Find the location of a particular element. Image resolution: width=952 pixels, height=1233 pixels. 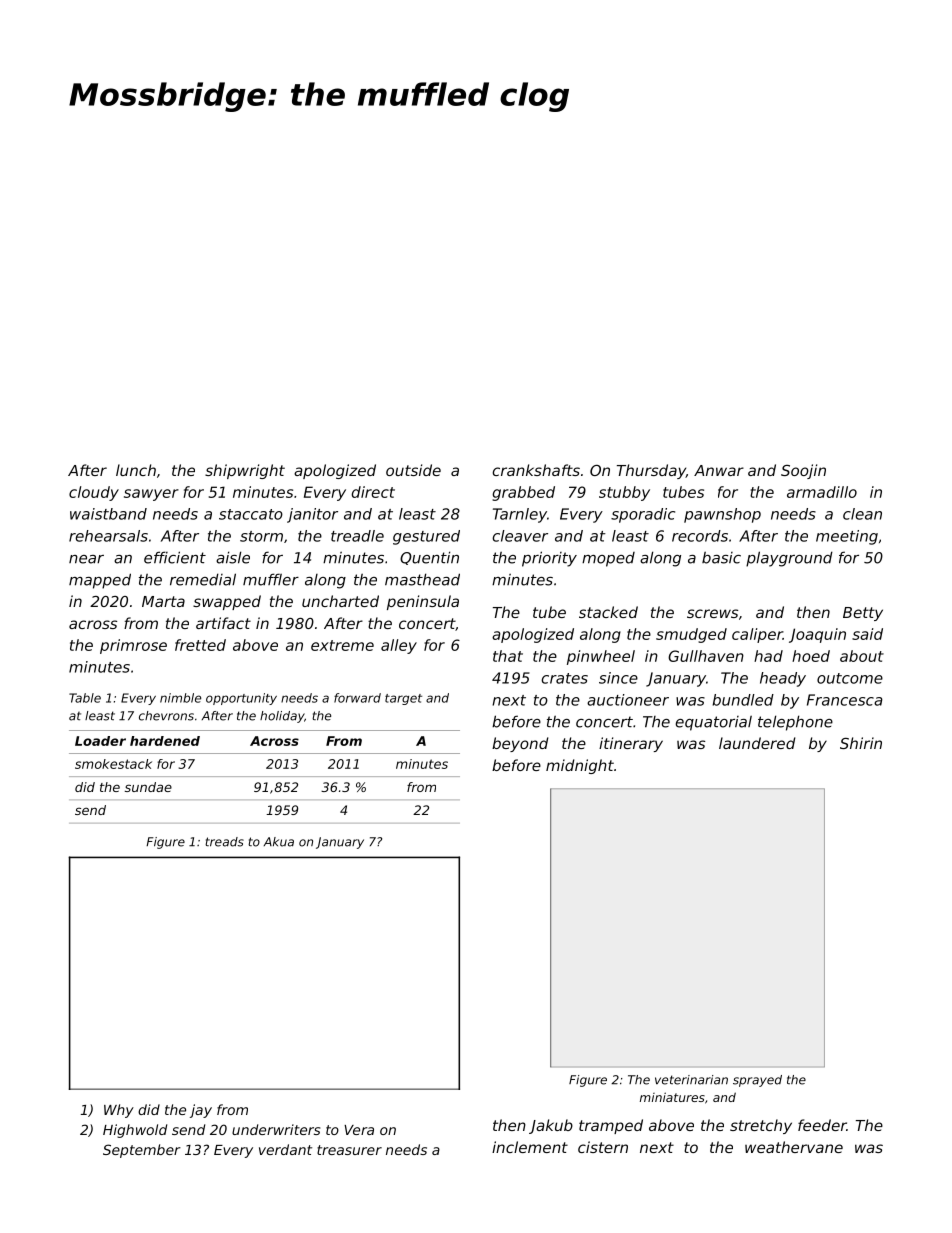

target is located at coordinates (403, 699).
